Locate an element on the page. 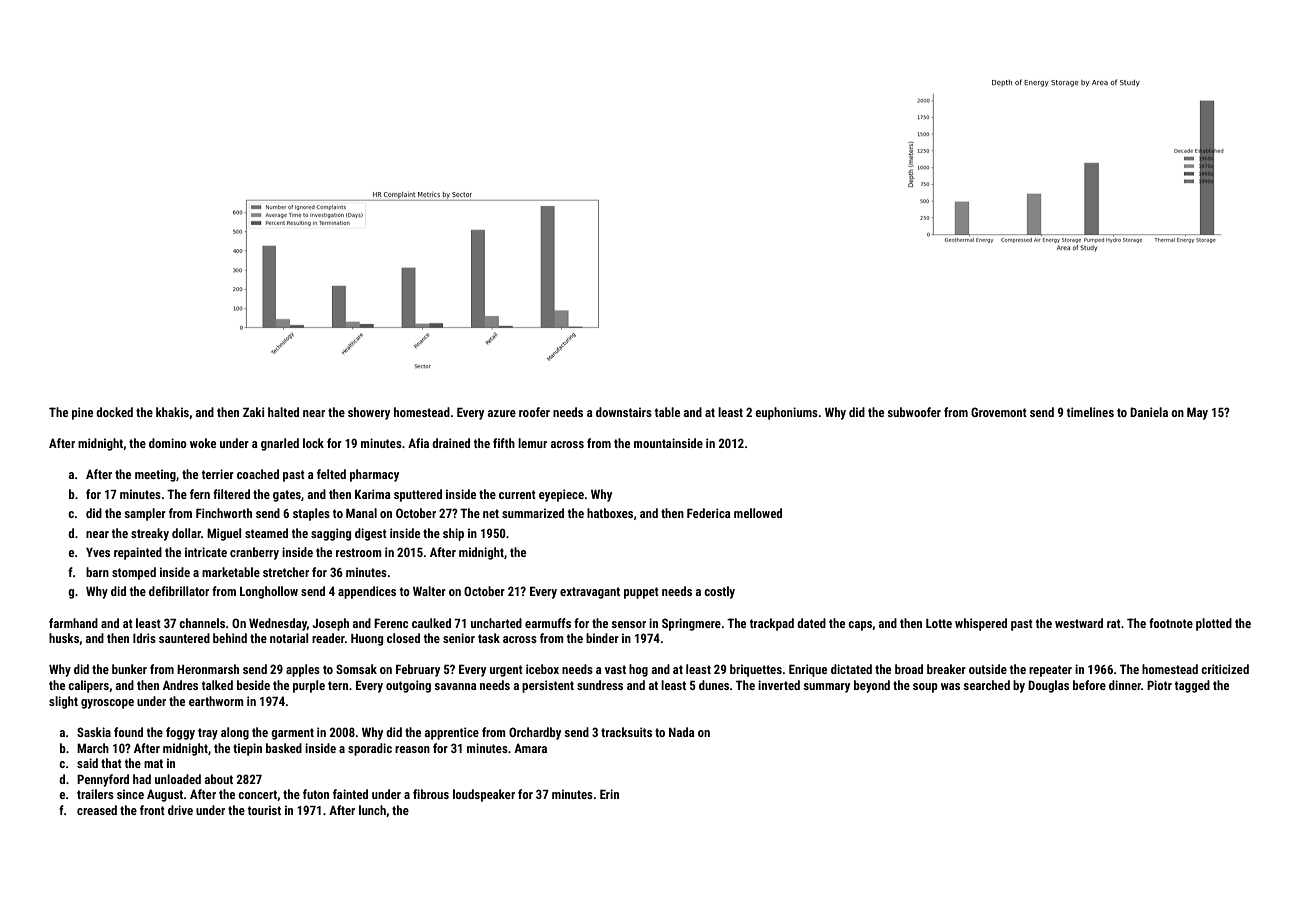 This page has height=924, width=1308. hatboxes is located at coordinates (610, 513).
